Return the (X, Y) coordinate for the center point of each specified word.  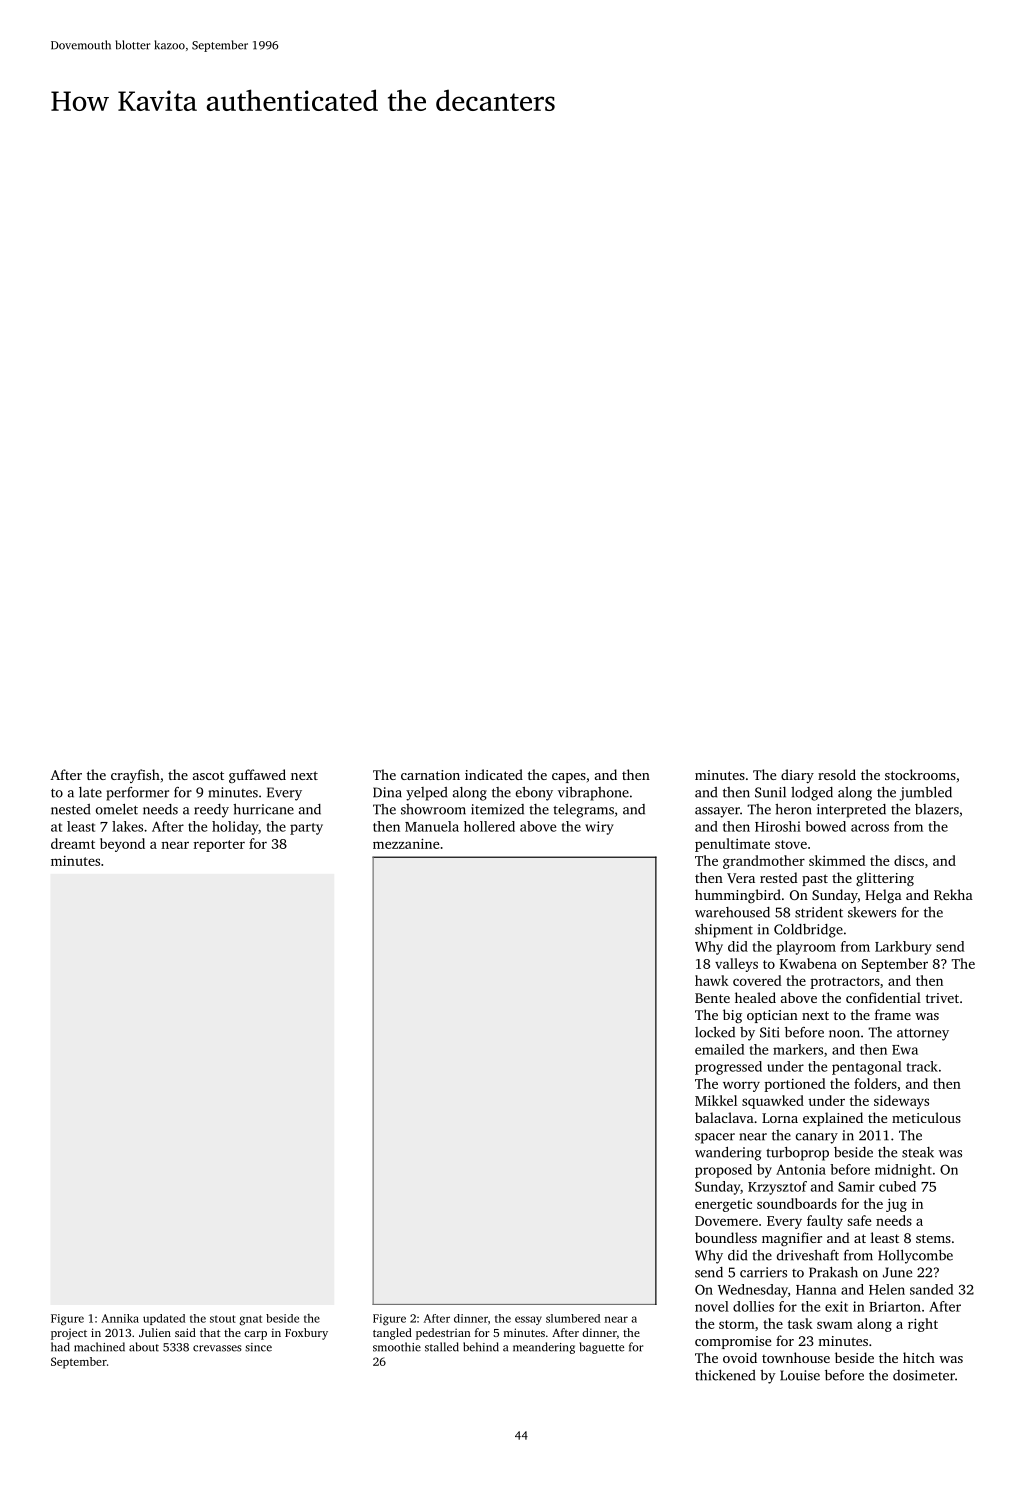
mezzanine (406, 843)
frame (893, 1014)
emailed (719, 1049)
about (144, 1347)
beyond (122, 845)
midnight (903, 1171)
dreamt (73, 843)
